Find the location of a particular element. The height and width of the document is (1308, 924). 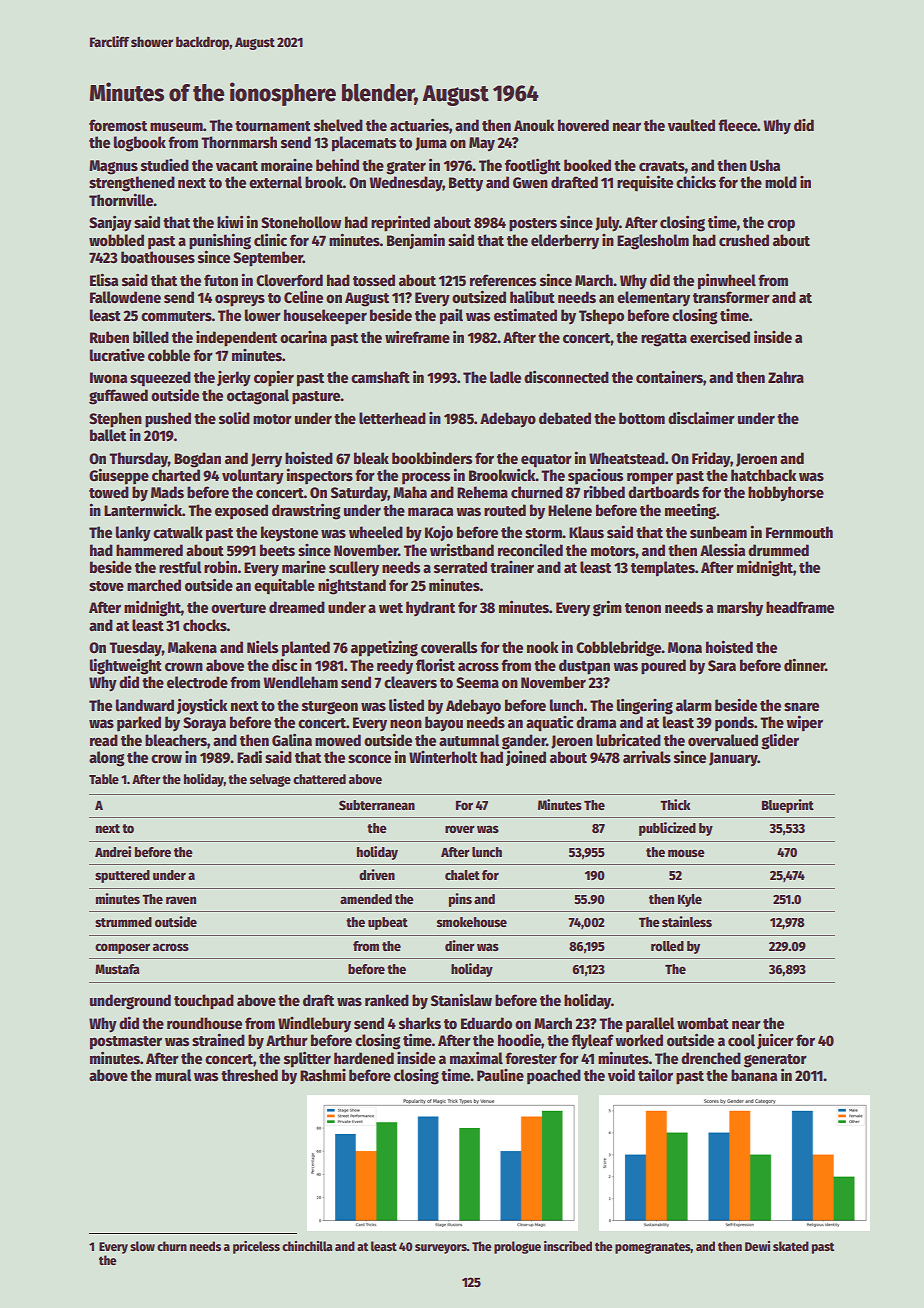

Thick is located at coordinates (675, 804).
